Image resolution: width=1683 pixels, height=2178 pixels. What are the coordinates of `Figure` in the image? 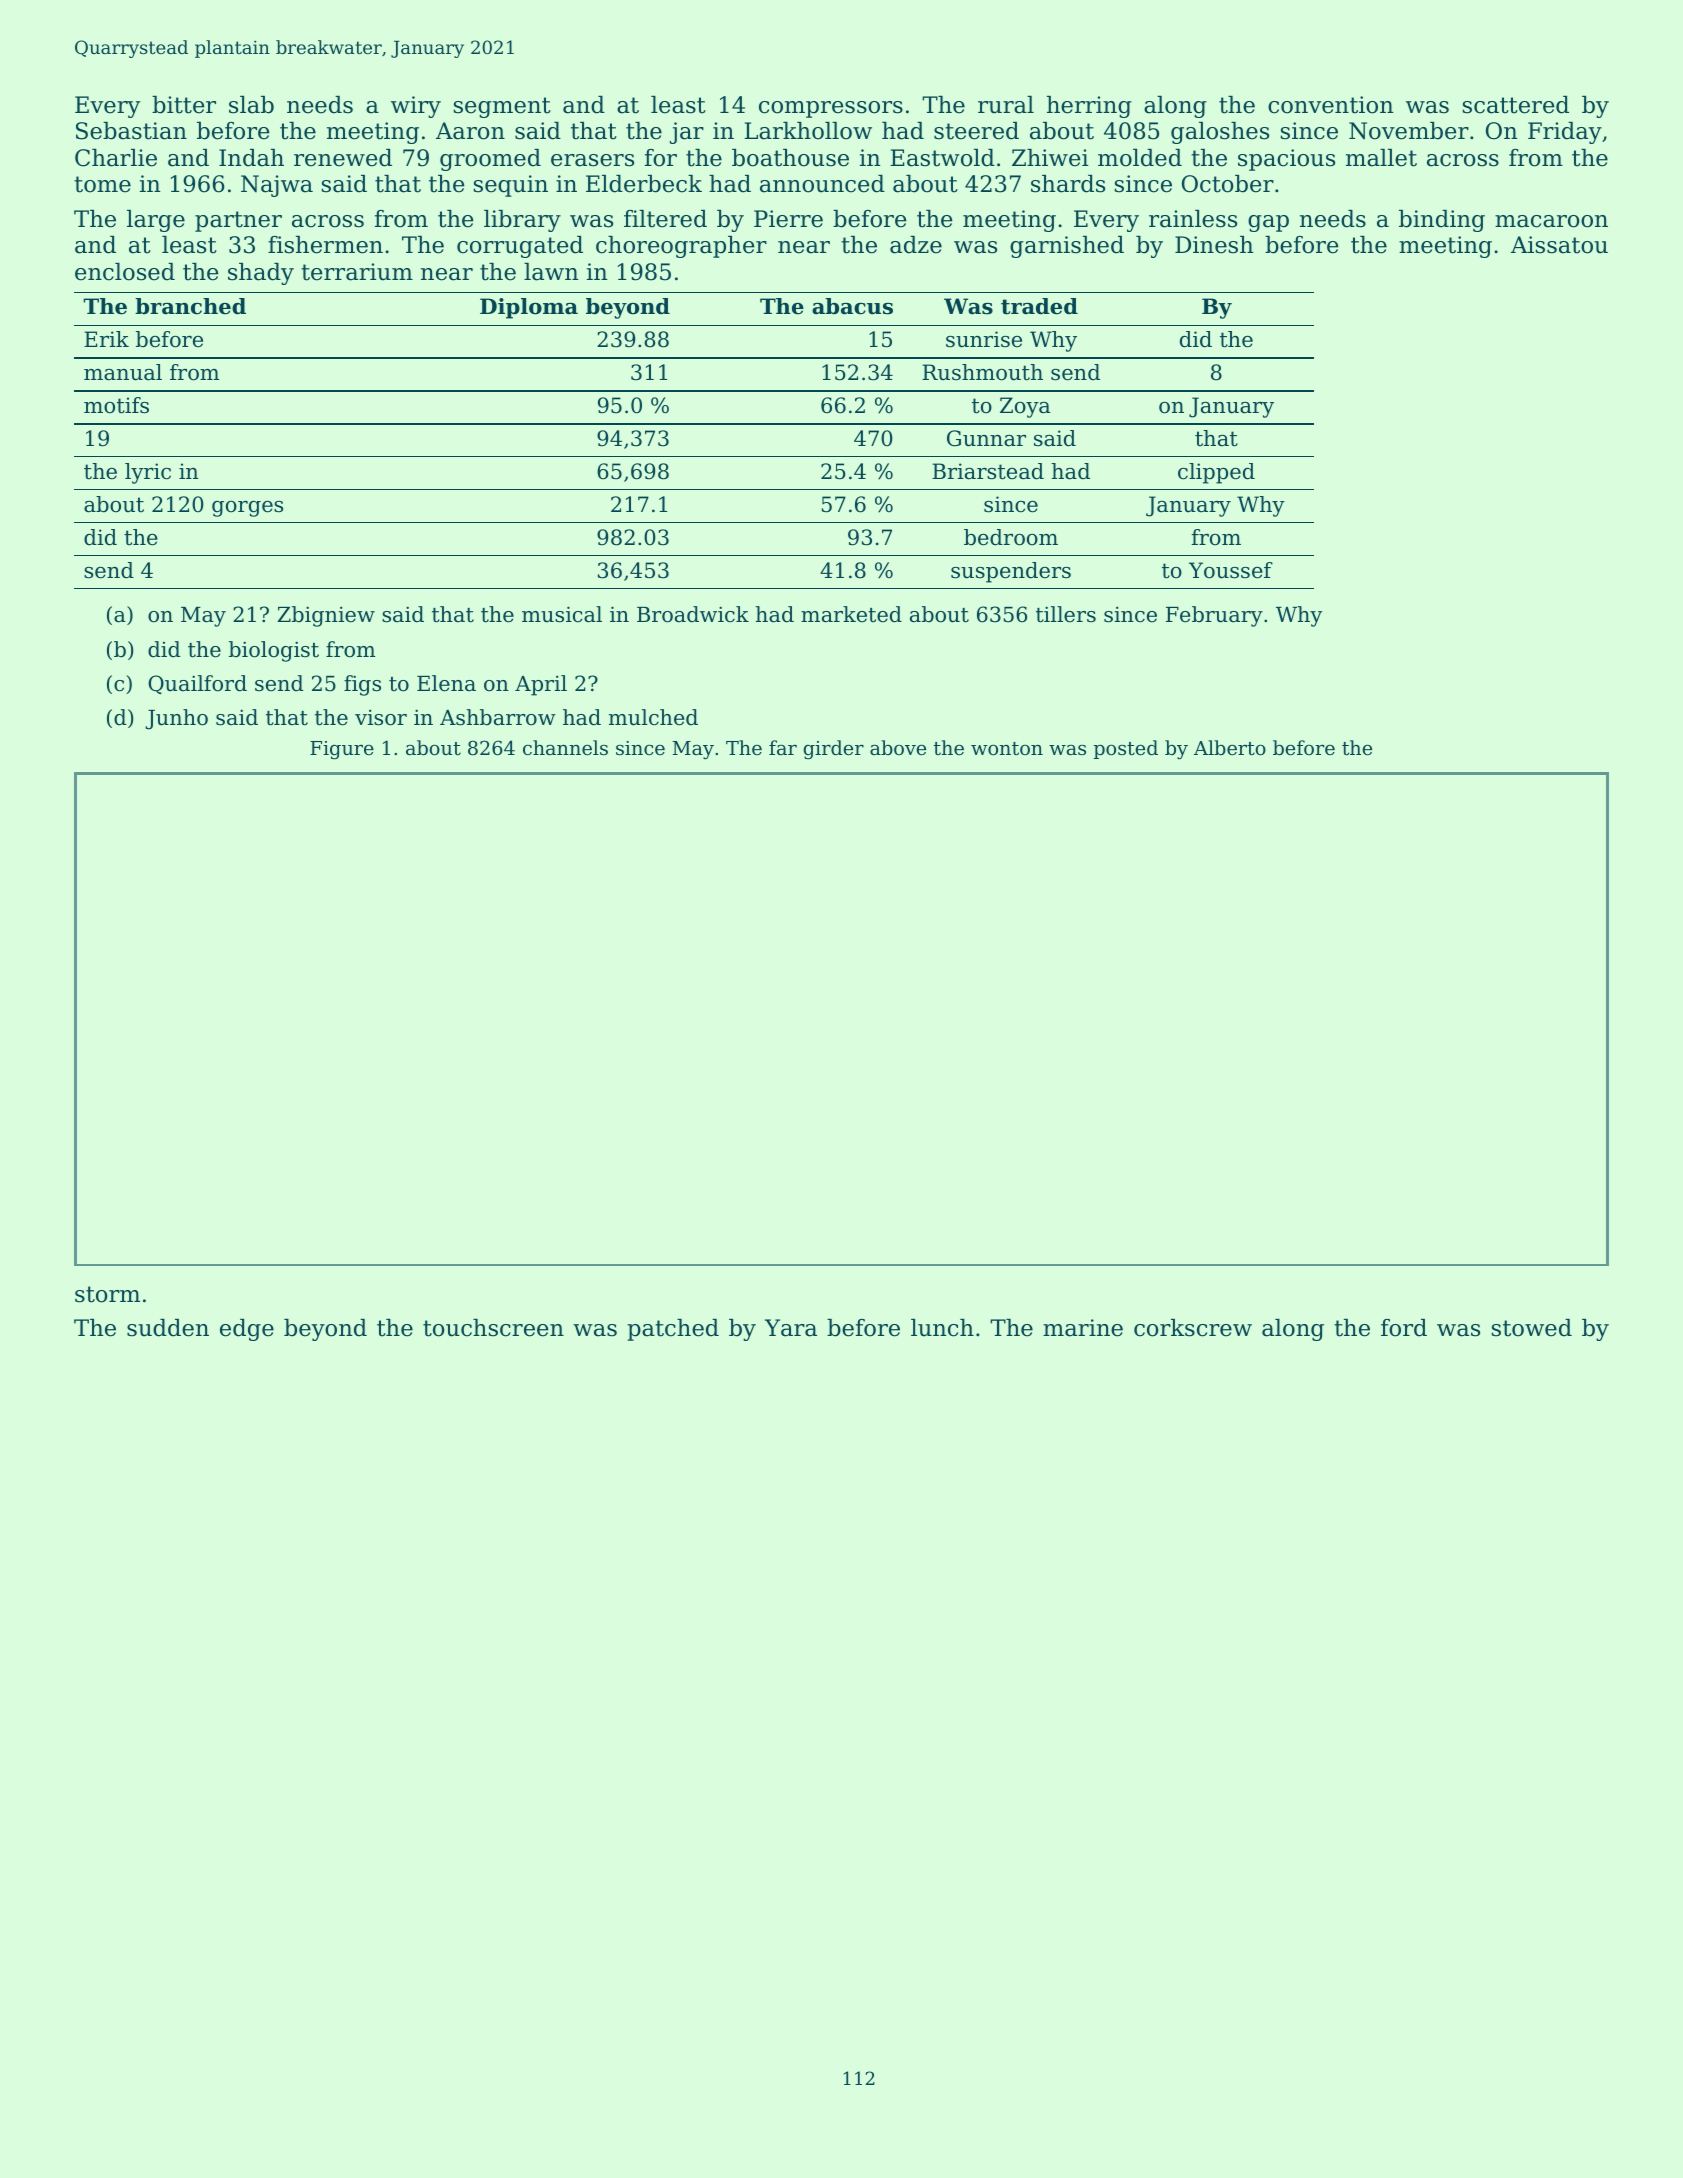 It's located at (342, 750).
